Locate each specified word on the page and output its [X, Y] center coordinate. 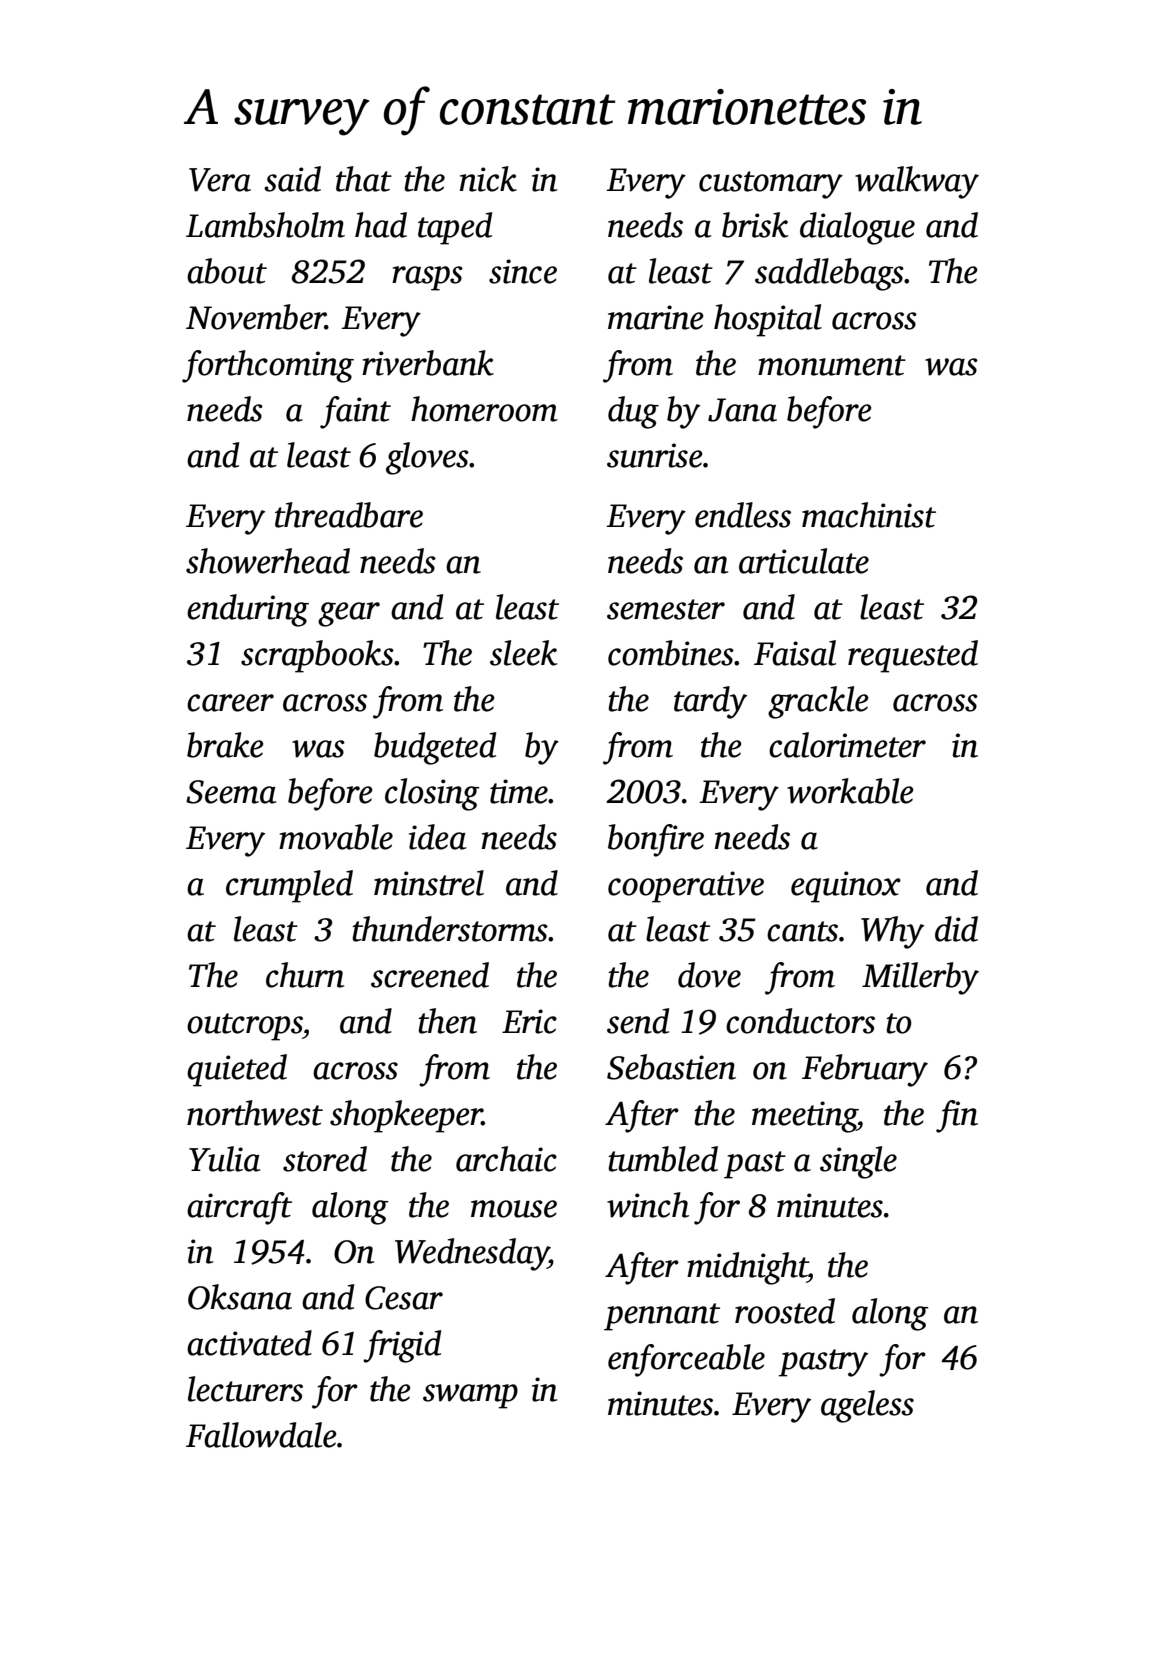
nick [488, 179]
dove [709, 975]
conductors [800, 1021]
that [364, 179]
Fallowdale [261, 1435]
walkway [917, 182]
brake [225, 745]
